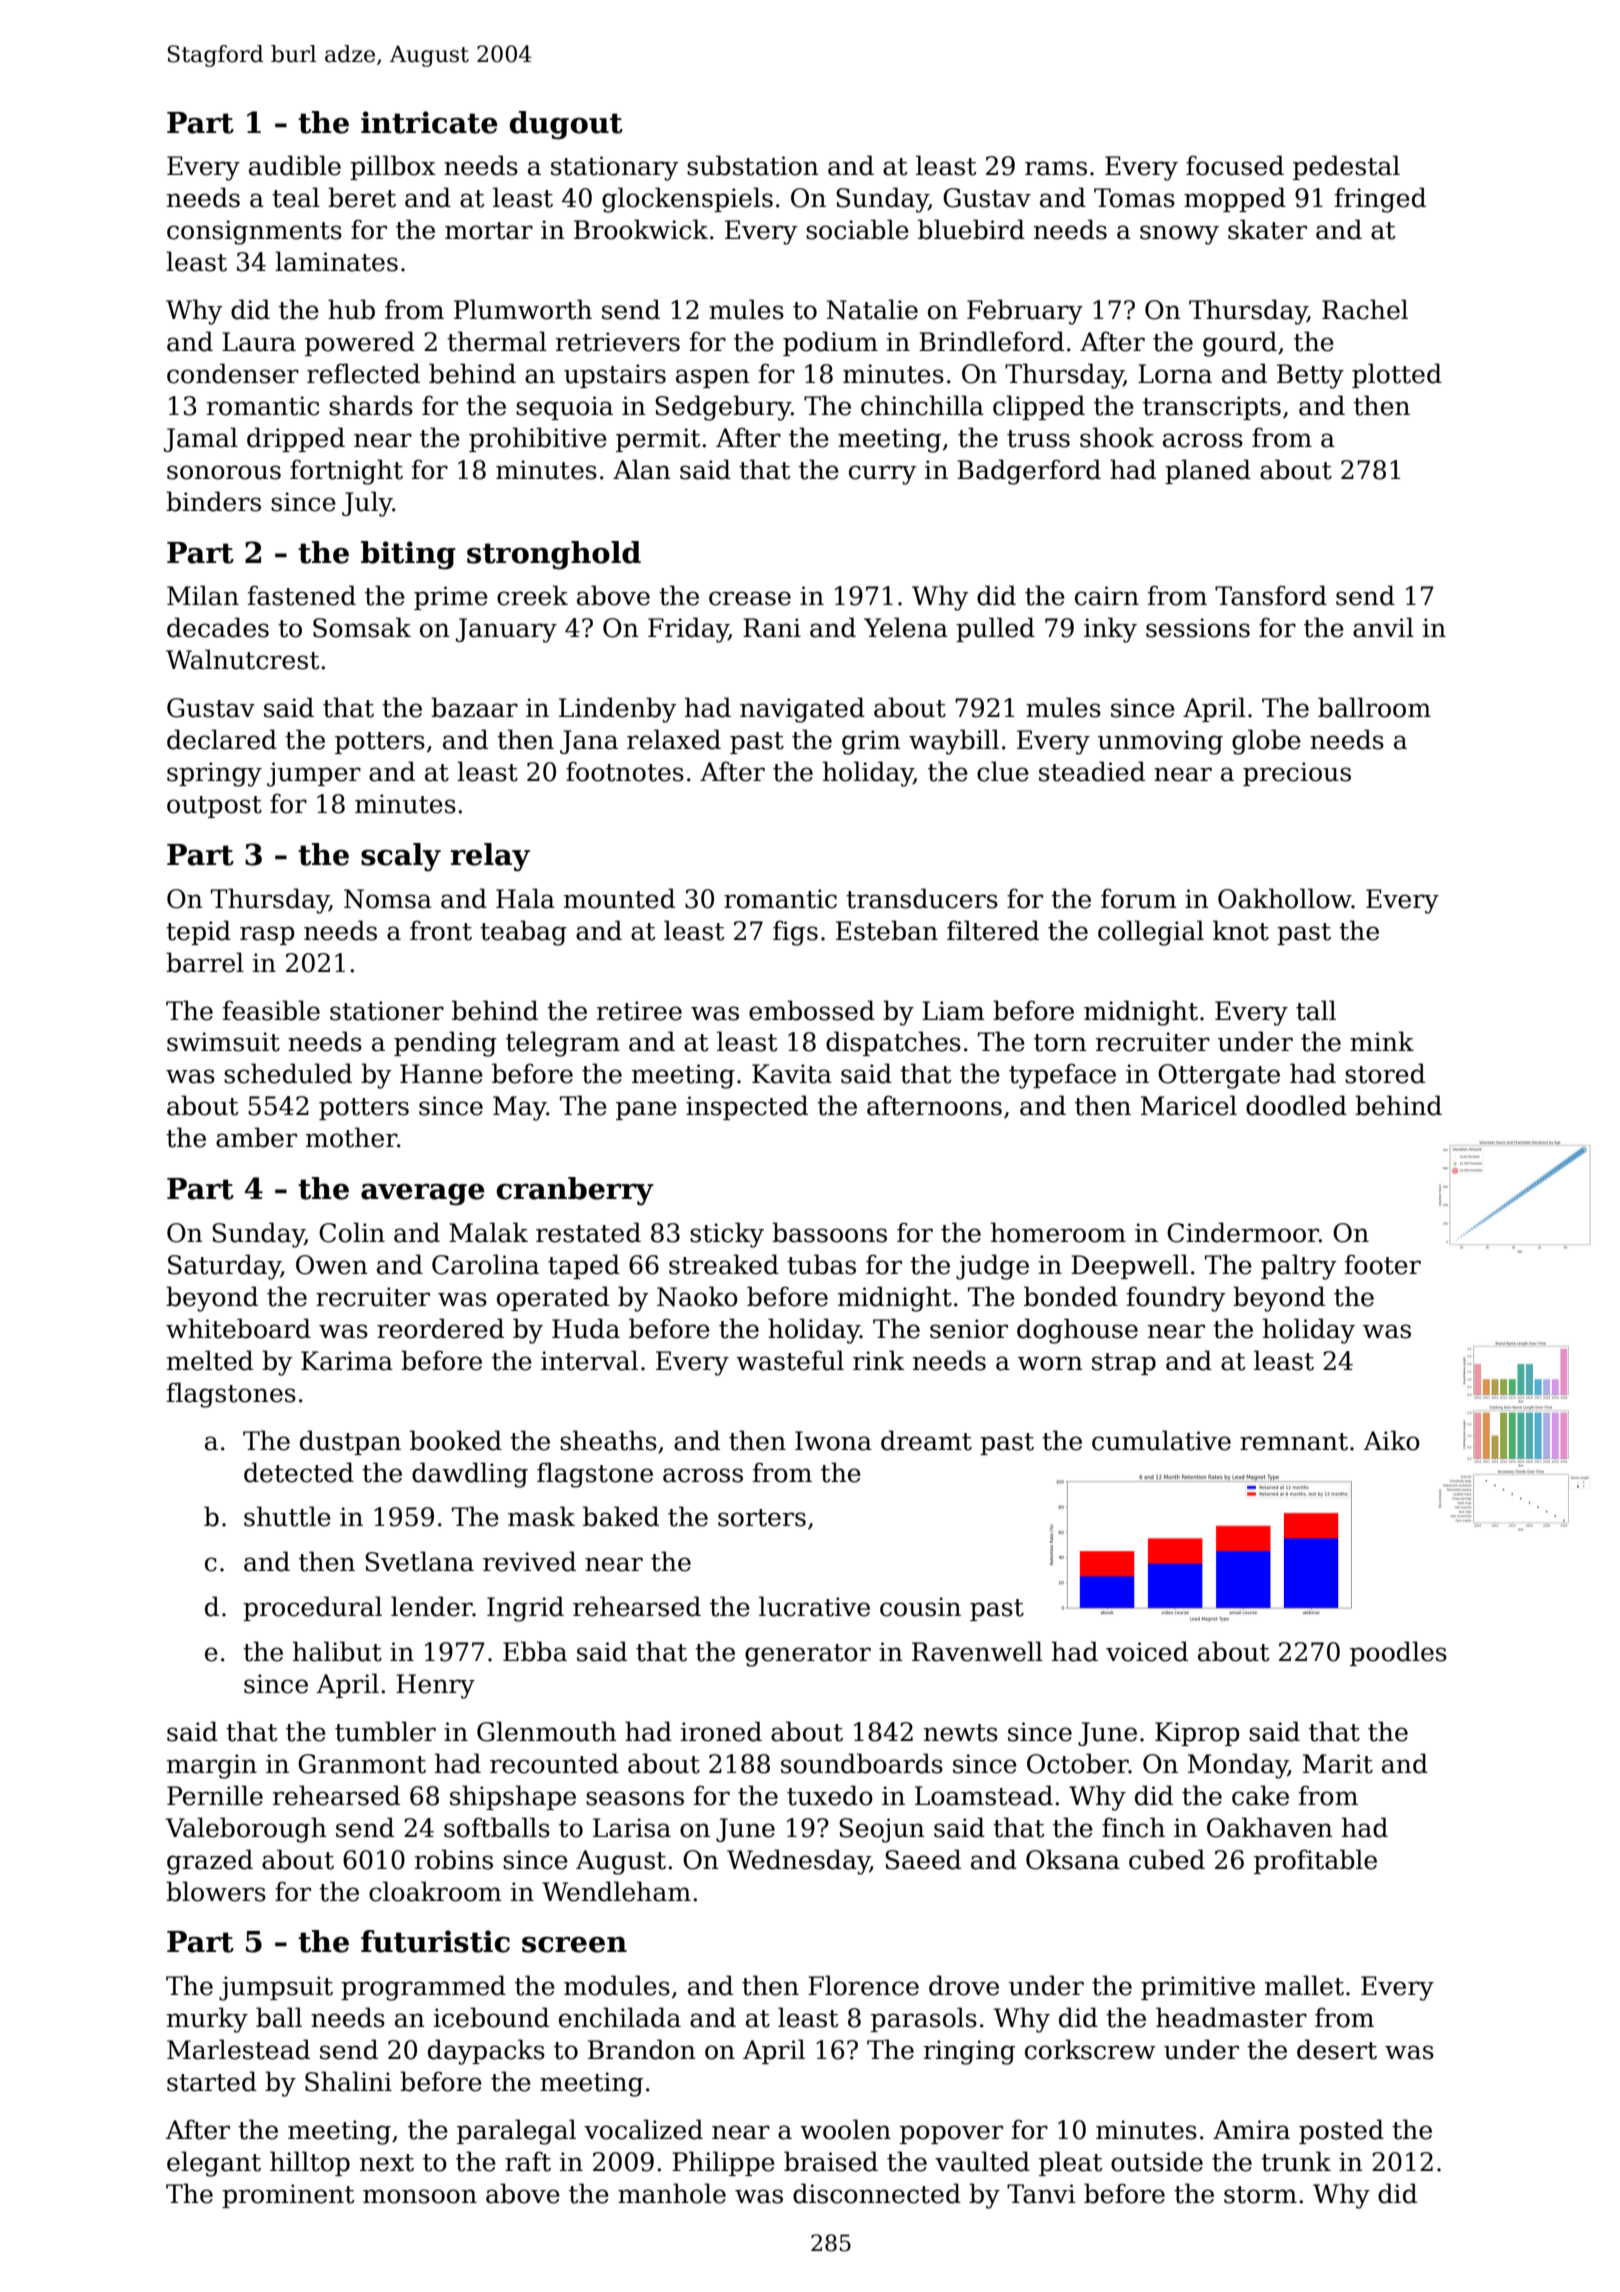 Image resolution: width=1620 pixels, height=2292 pixels. What do you see at coordinates (490, 857) in the image?
I see `relay` at bounding box center [490, 857].
